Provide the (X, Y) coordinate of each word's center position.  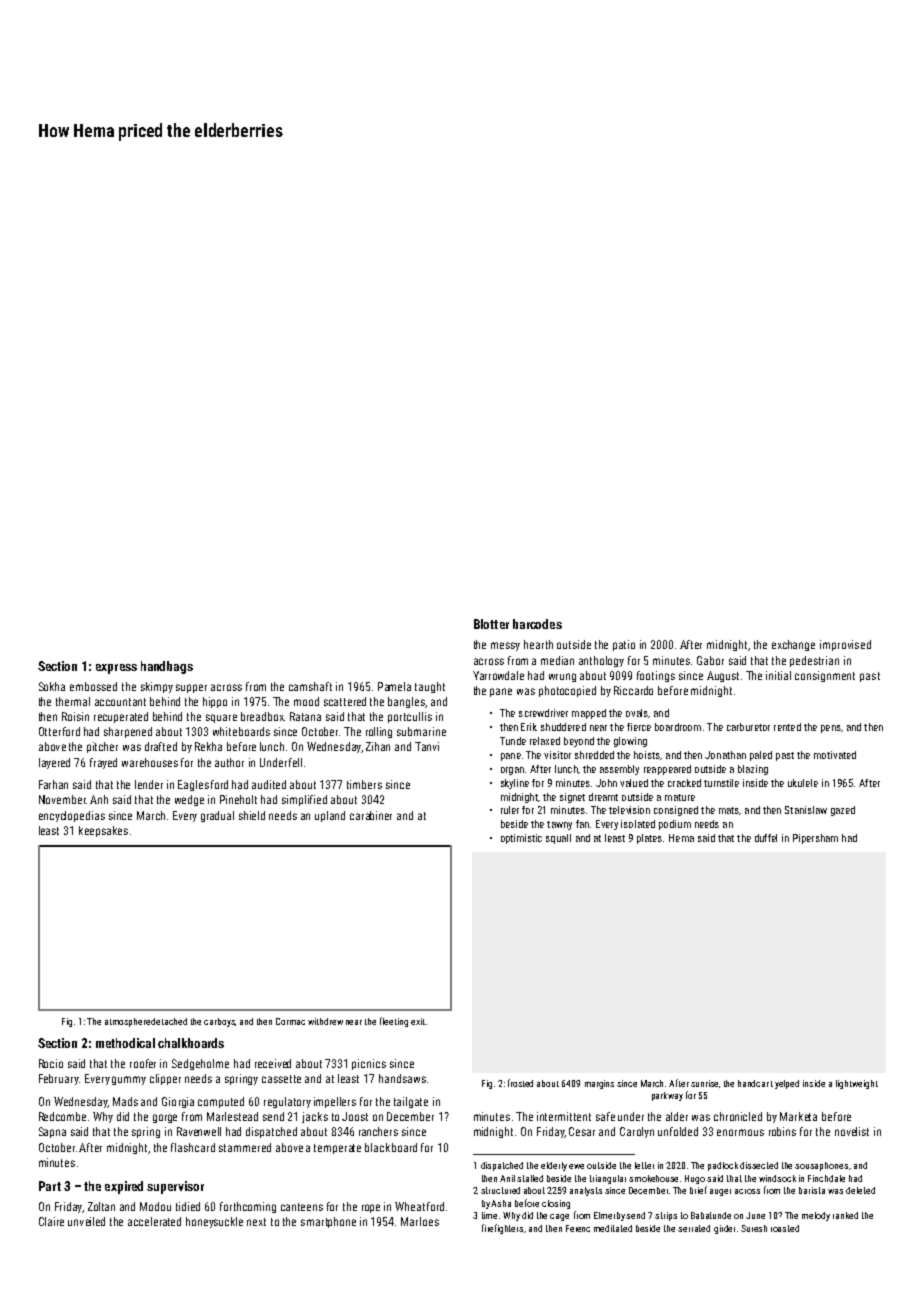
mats (729, 810)
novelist (852, 1131)
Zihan (378, 746)
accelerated (154, 1221)
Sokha (52, 686)
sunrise (704, 1083)
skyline (515, 784)
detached (169, 1021)
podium (675, 825)
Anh (99, 799)
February (59, 1079)
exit (418, 1021)
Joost (355, 1116)
